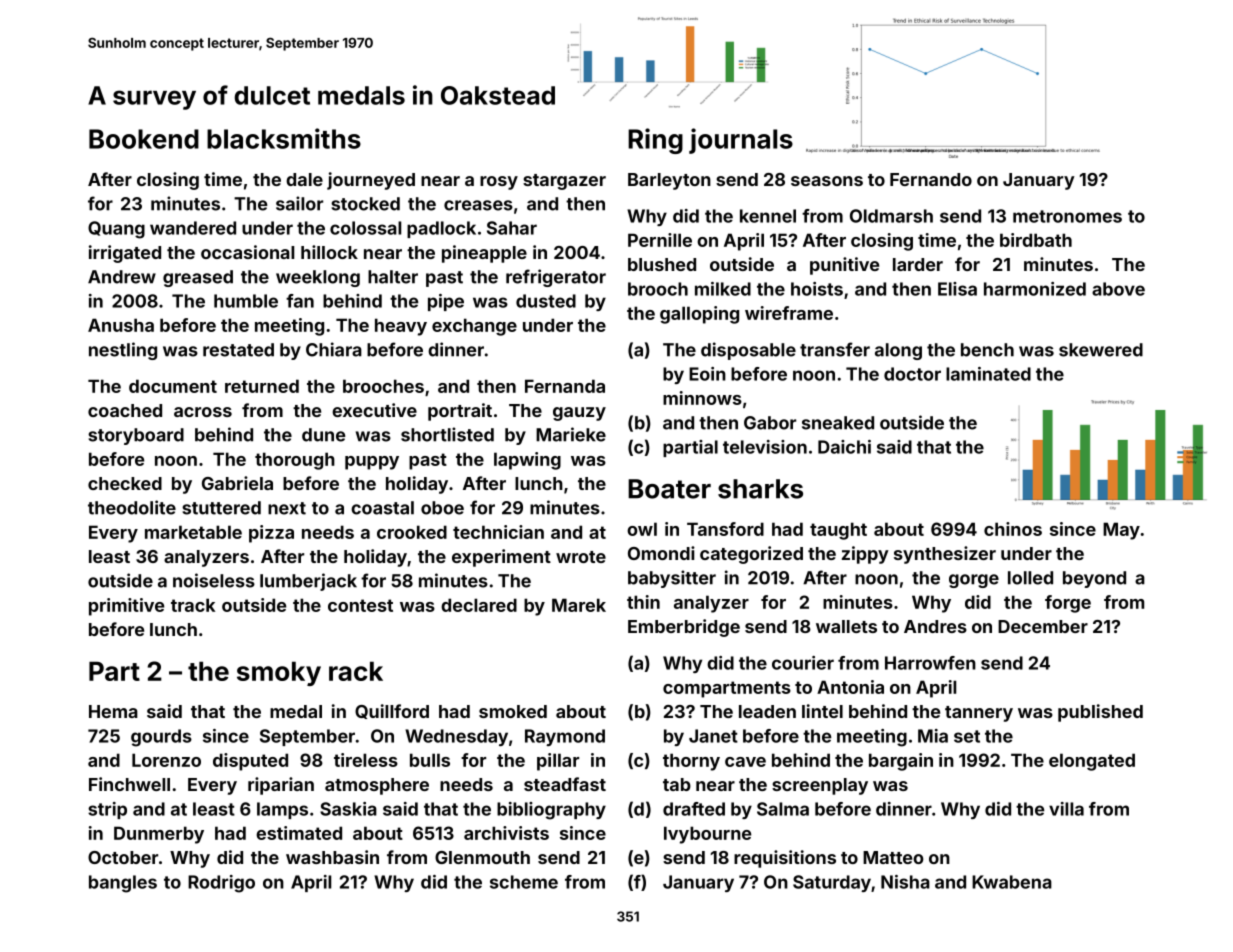  What do you see at coordinates (931, 179) in the image?
I see `Fernando` at bounding box center [931, 179].
